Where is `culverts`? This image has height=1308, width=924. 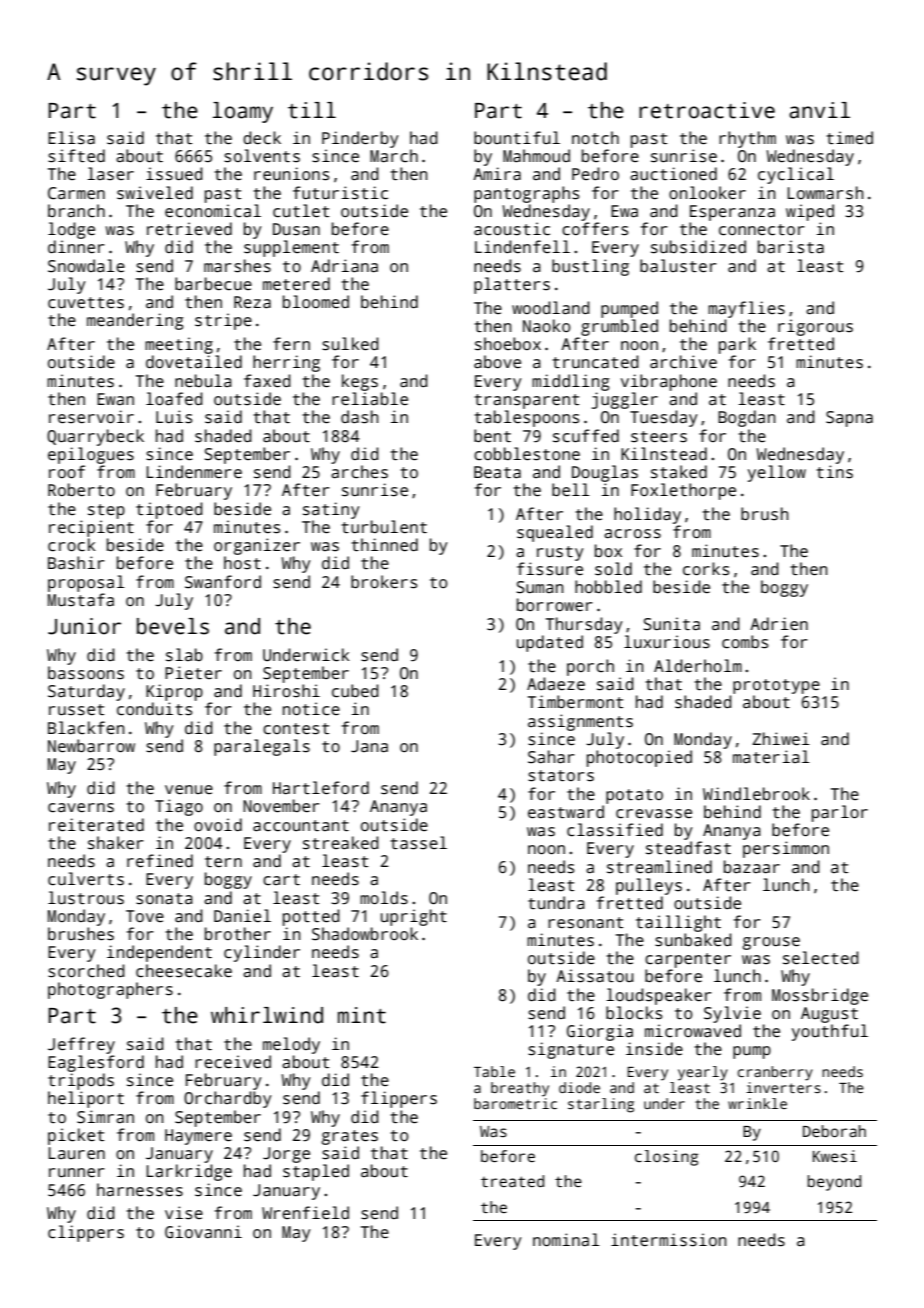
culverts is located at coordinates (86, 879).
